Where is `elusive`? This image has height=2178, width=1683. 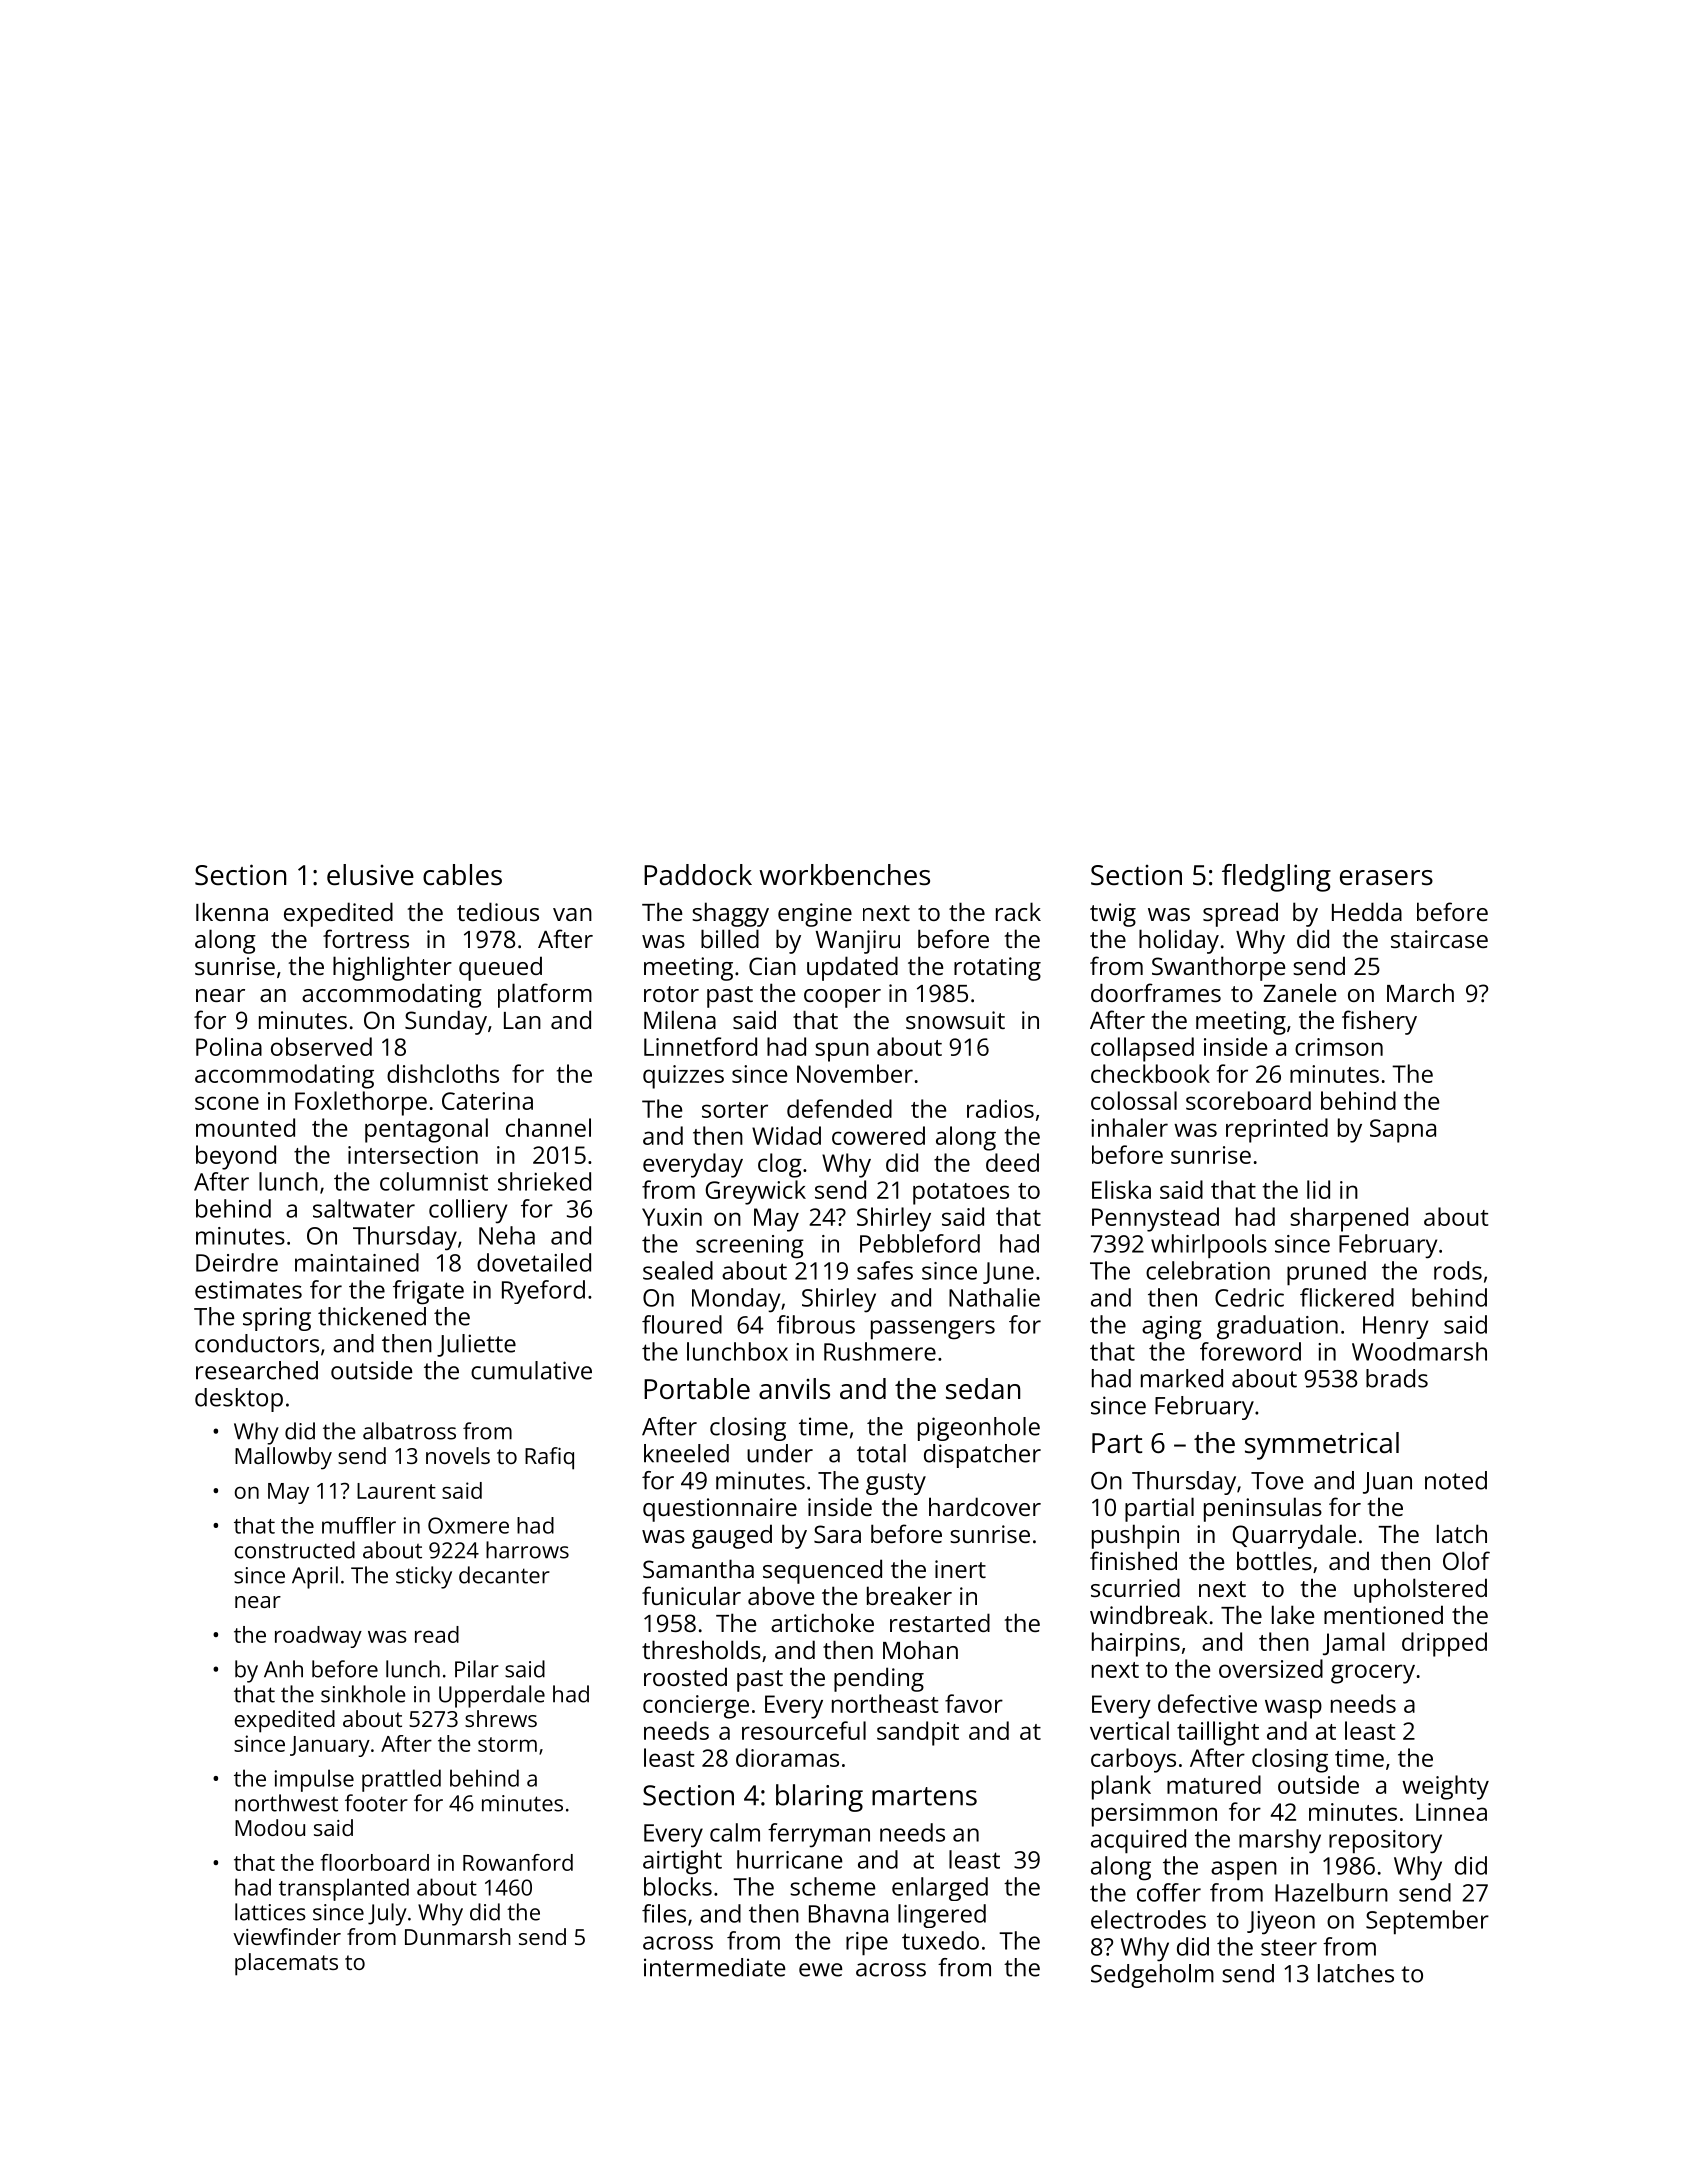 elusive is located at coordinates (370, 875).
